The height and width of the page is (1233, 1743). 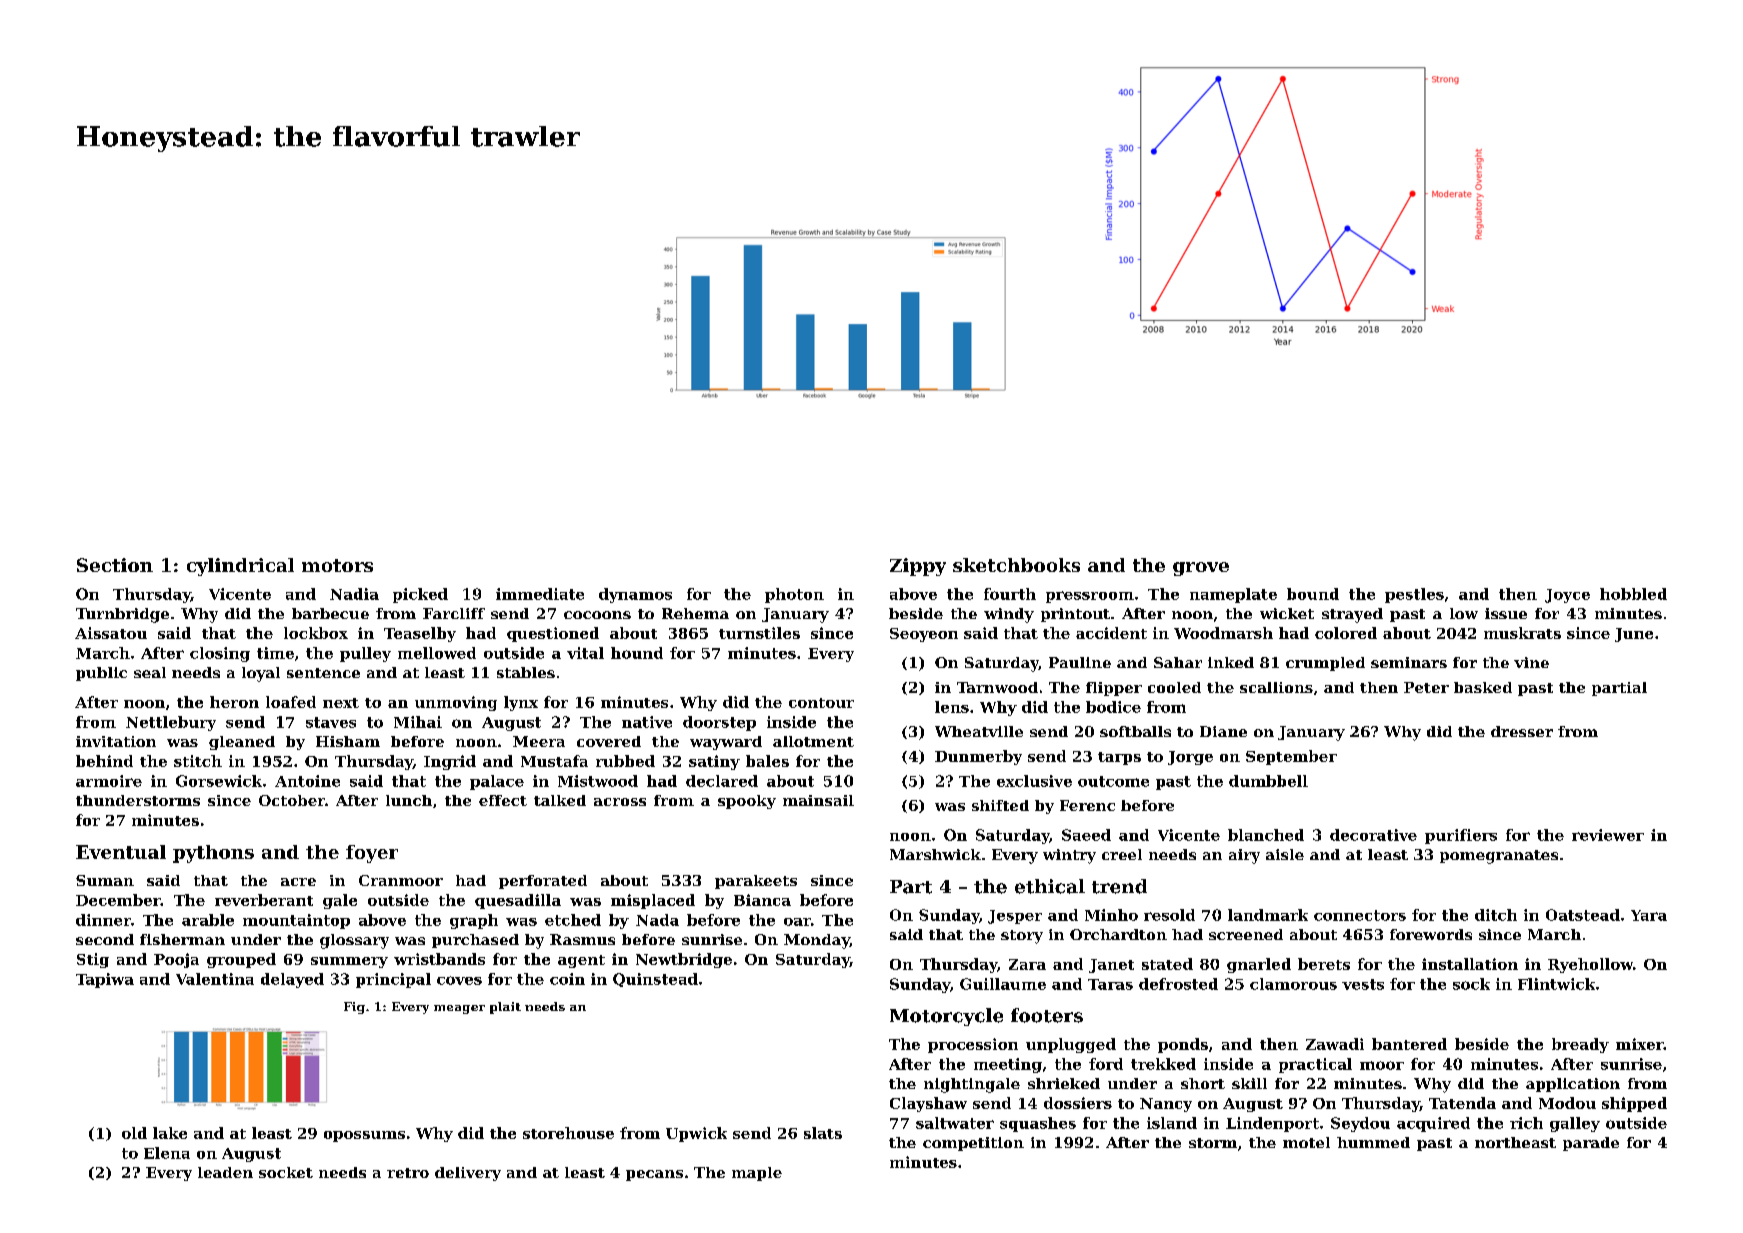 What do you see at coordinates (1335, 1044) in the page?
I see `Zawadi` at bounding box center [1335, 1044].
